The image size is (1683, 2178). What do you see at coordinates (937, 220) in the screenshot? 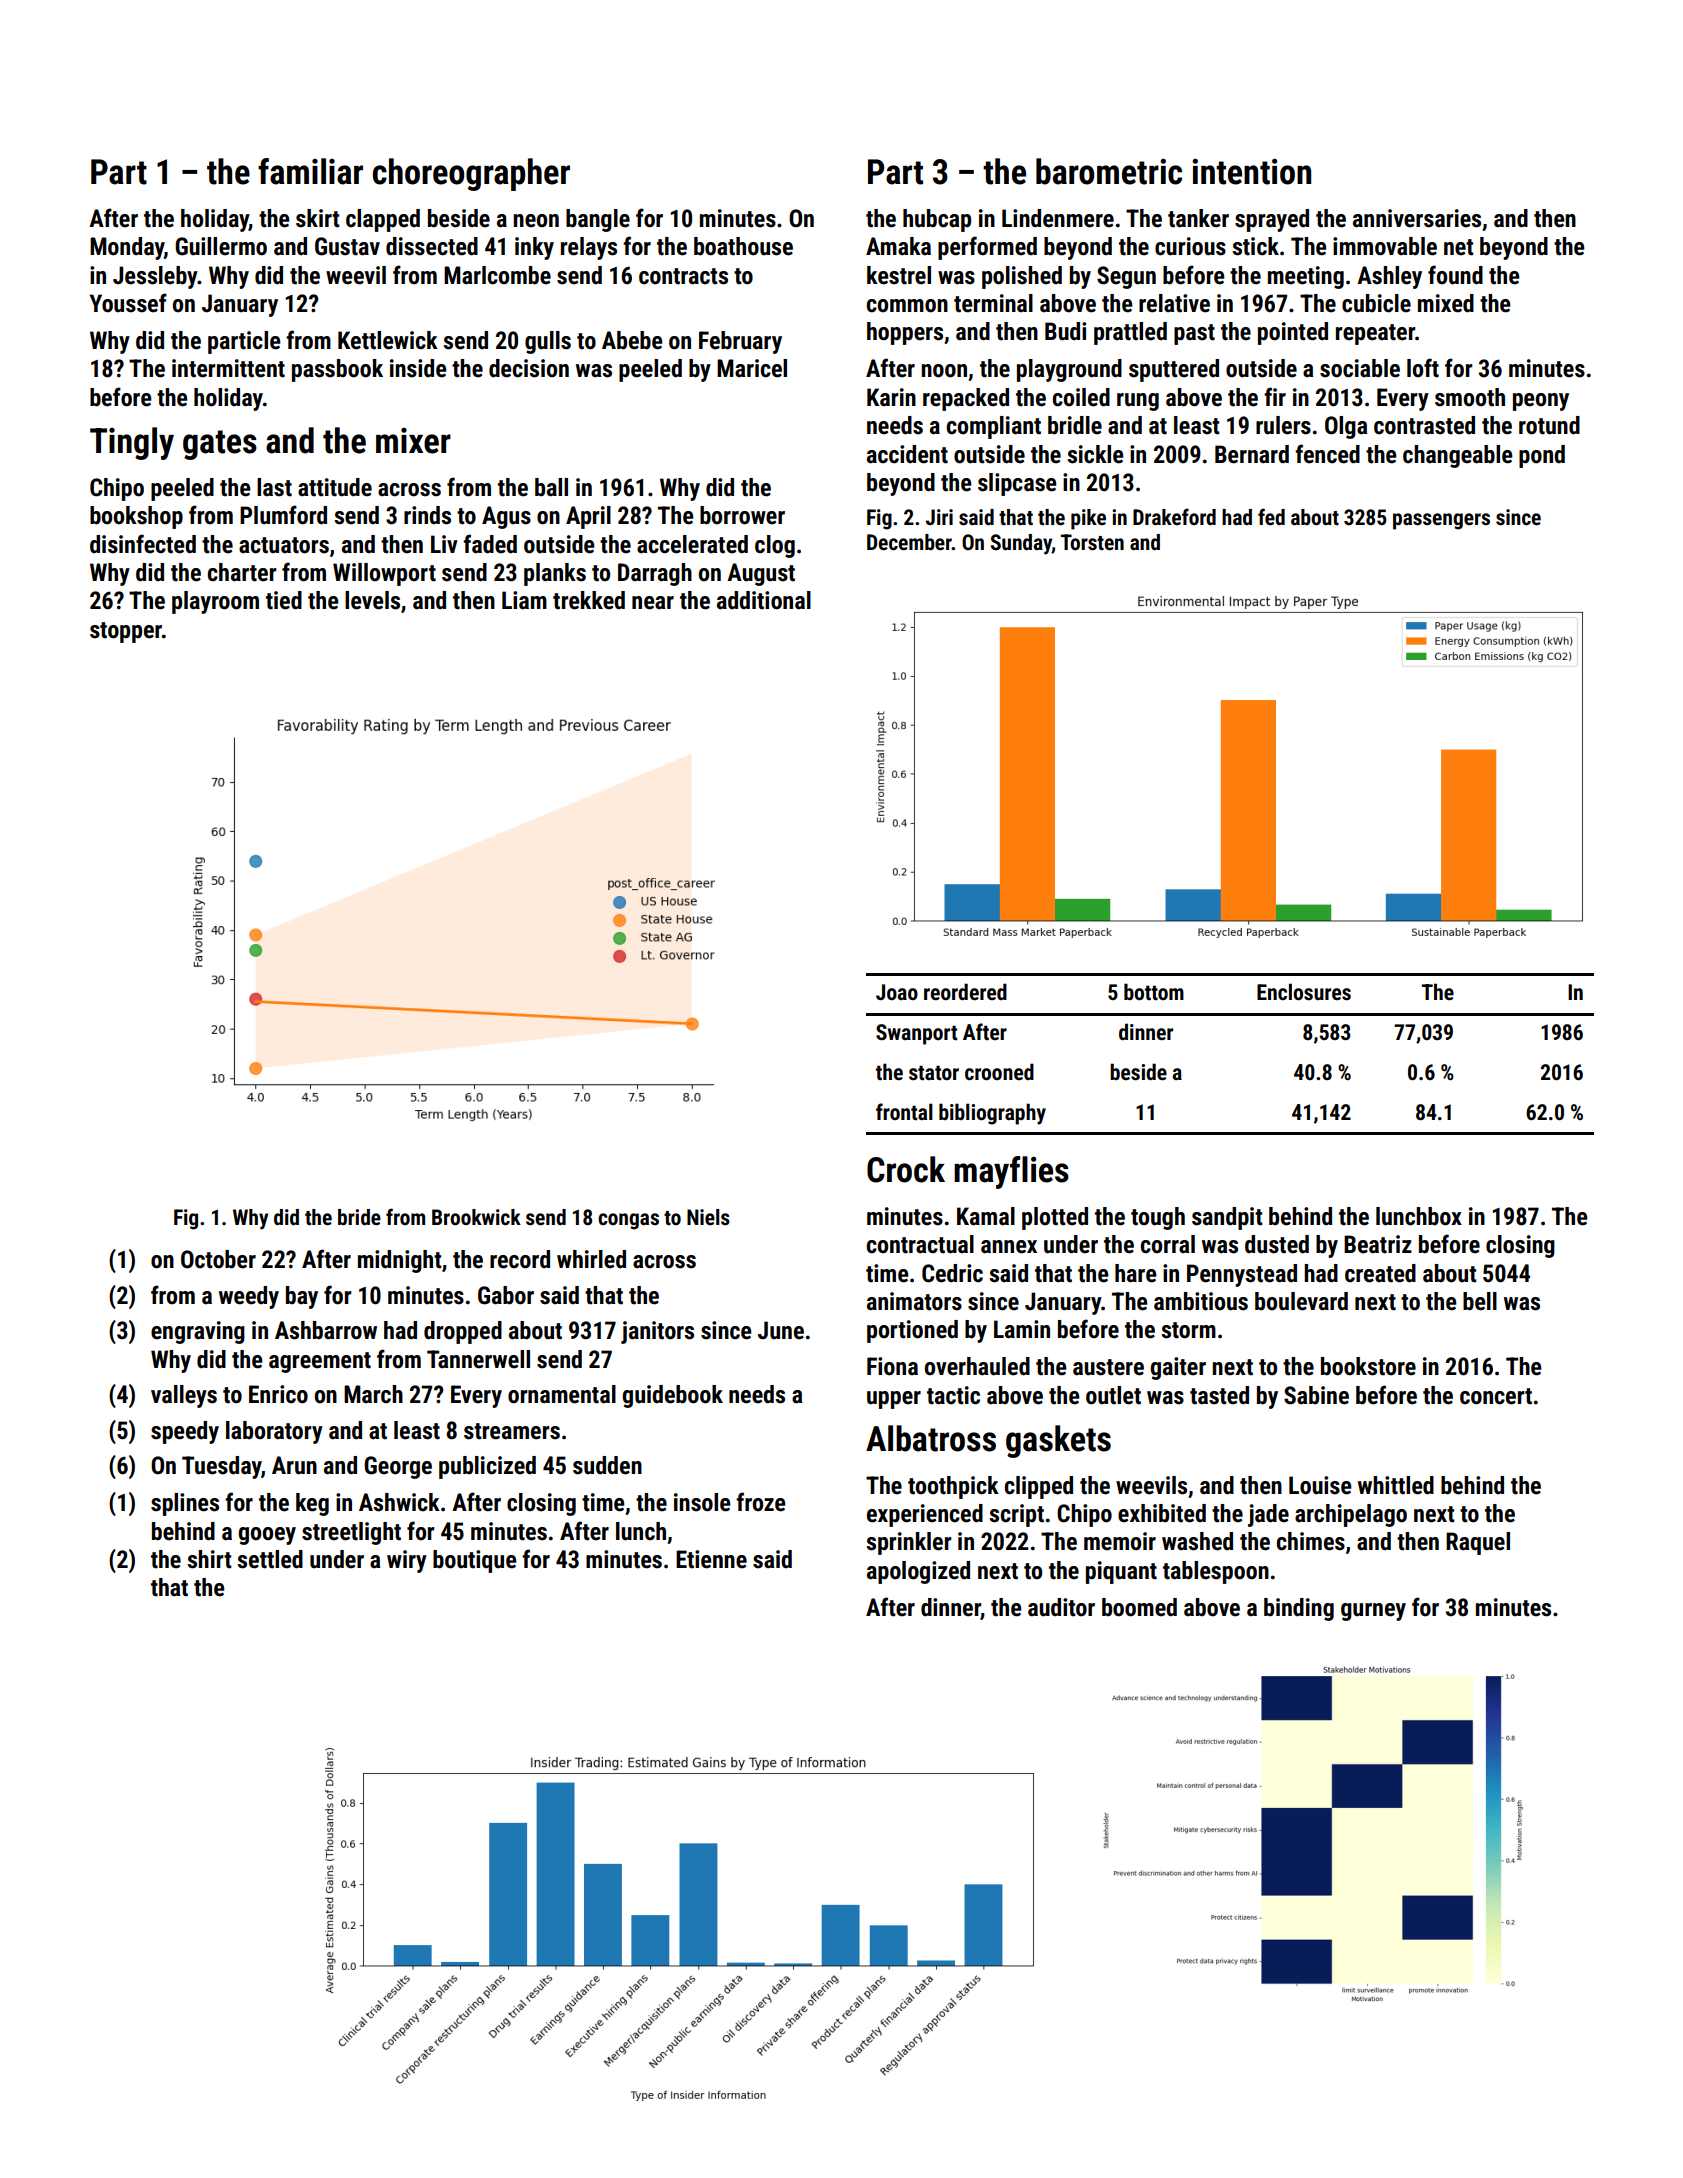
I see `hubcap` at bounding box center [937, 220].
